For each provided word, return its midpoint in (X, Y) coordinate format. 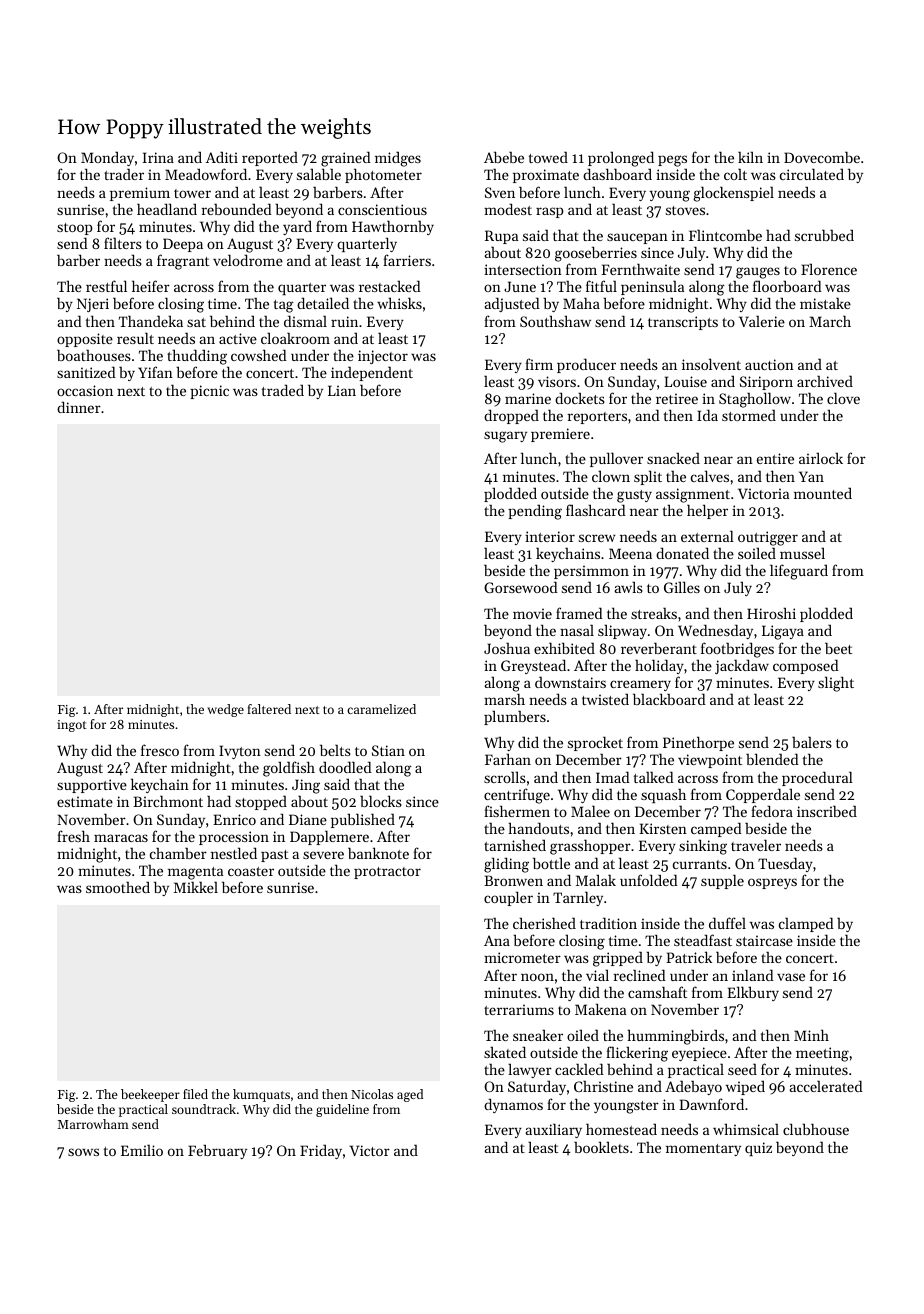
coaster (251, 871)
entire (775, 458)
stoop (75, 229)
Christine (603, 1086)
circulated (812, 174)
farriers (407, 260)
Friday (321, 1152)
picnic (209, 392)
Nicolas (372, 1094)
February (217, 1152)
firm (539, 364)
